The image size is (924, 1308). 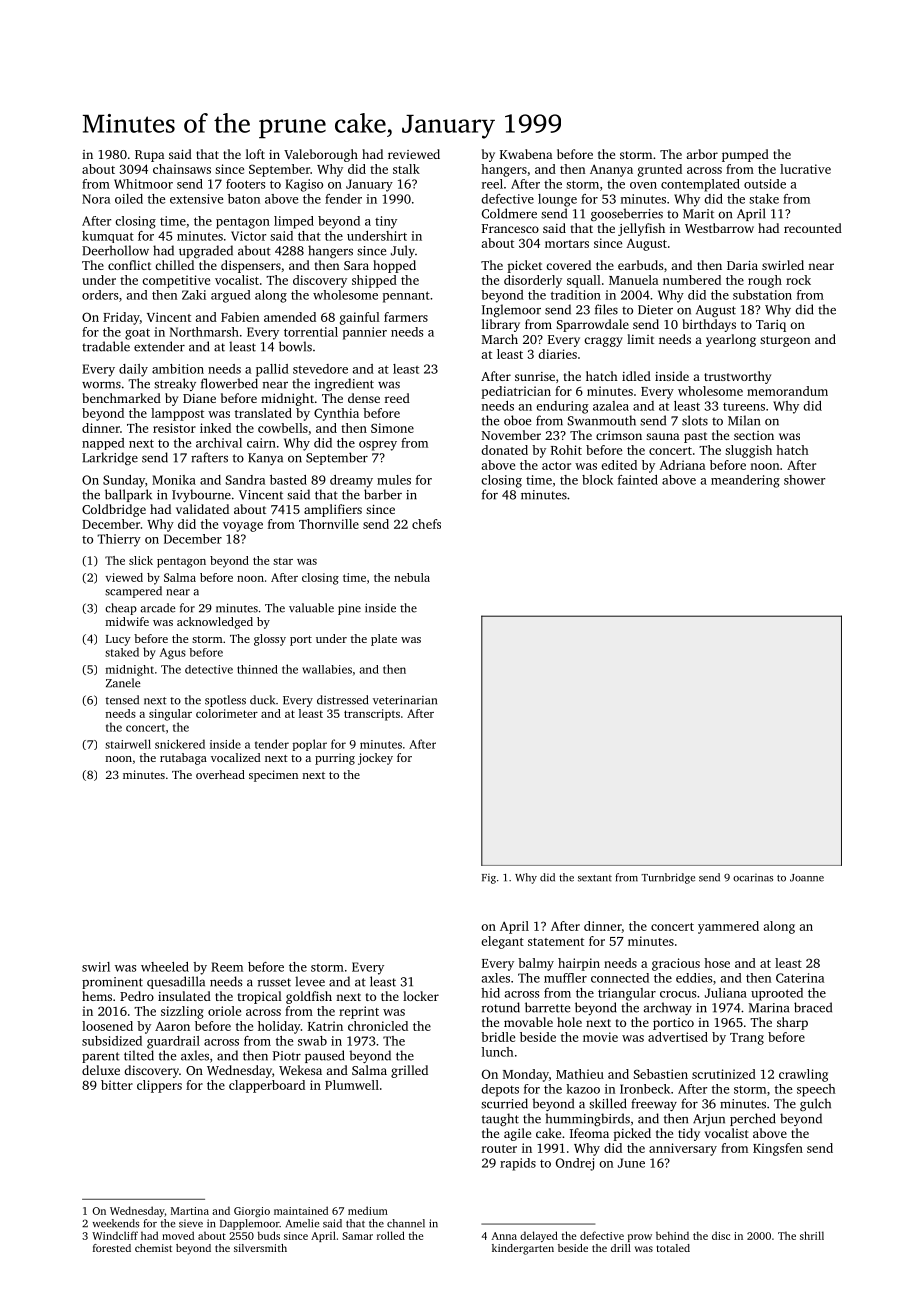 I want to click on silversmith, so click(x=260, y=1248).
